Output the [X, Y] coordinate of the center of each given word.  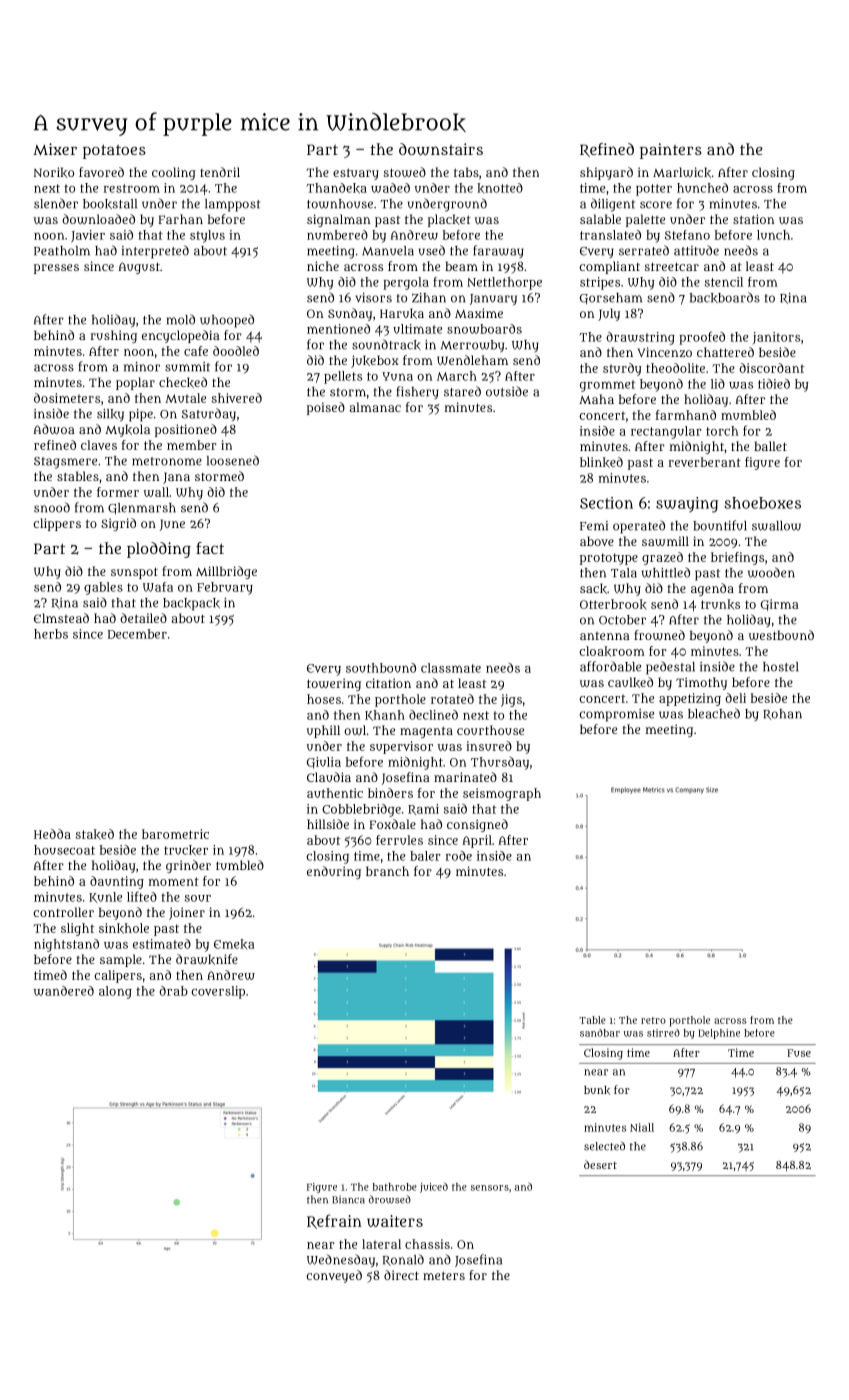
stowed [404, 172]
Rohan [782, 714]
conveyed [334, 1276]
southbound [381, 668]
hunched [702, 188]
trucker [186, 850]
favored [101, 172]
